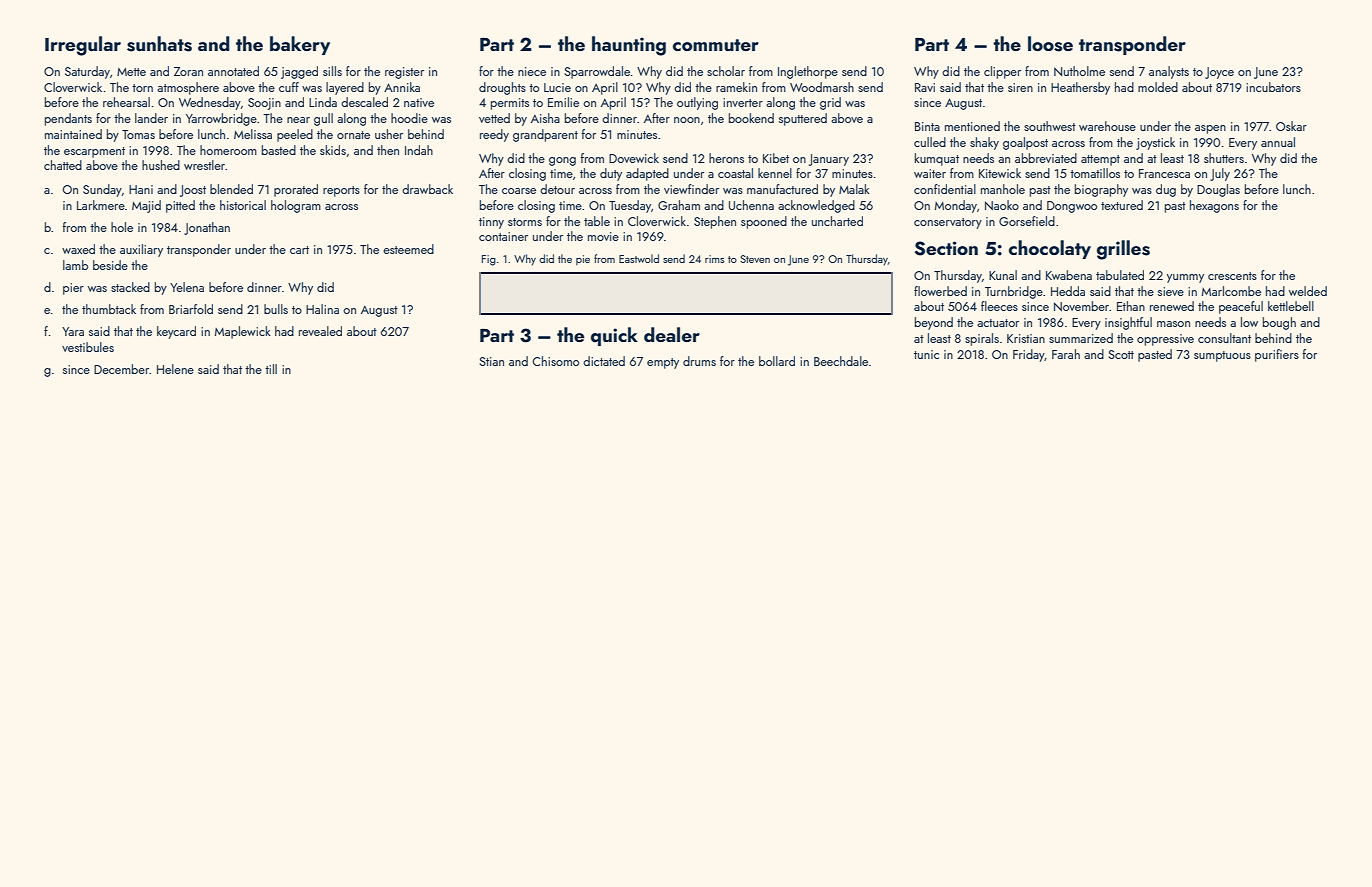 The width and height of the image is (1372, 887). What do you see at coordinates (755, 259) in the image?
I see `Steven` at bounding box center [755, 259].
